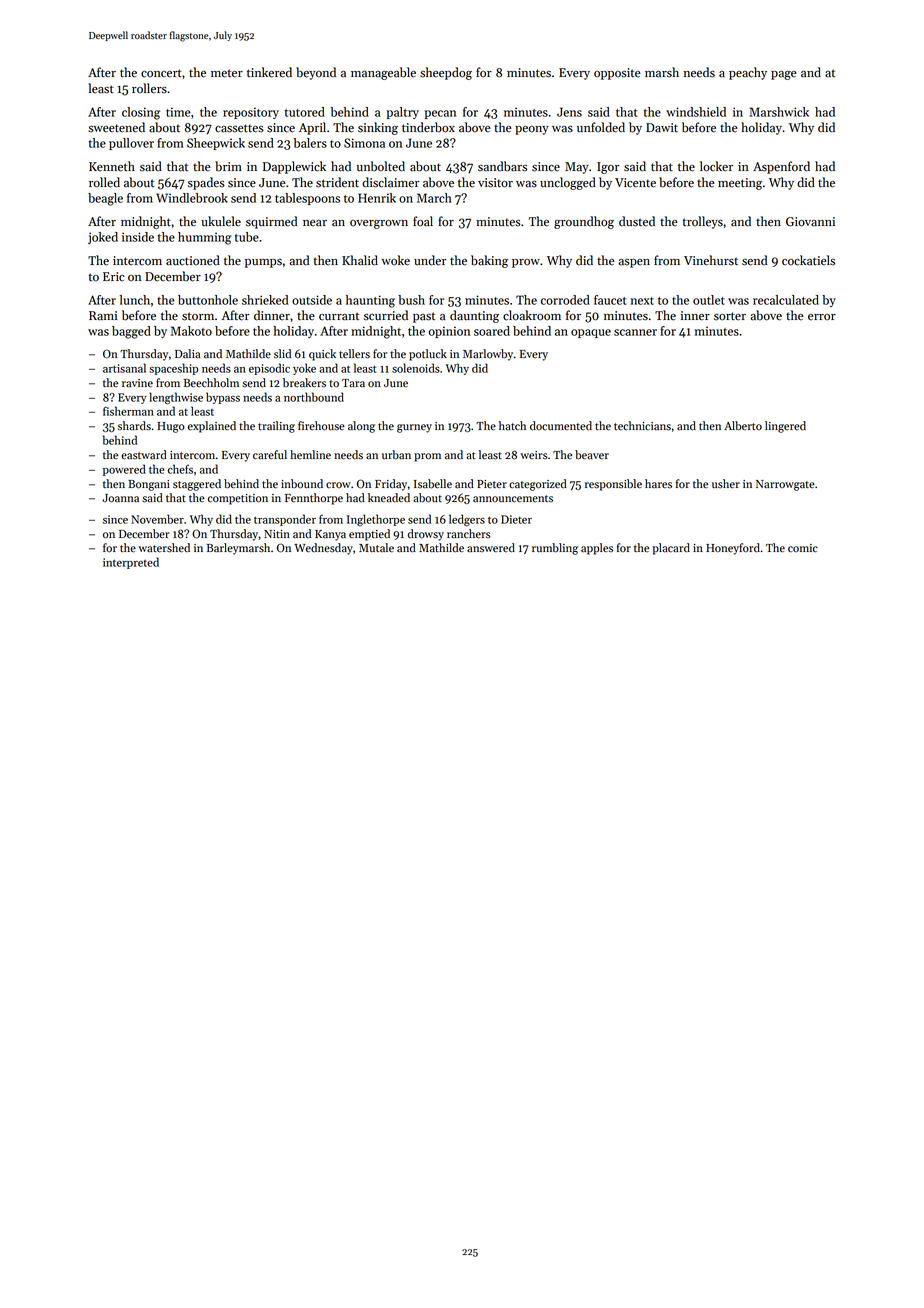  Describe the element at coordinates (138, 237) in the page. I see `inside` at that location.
